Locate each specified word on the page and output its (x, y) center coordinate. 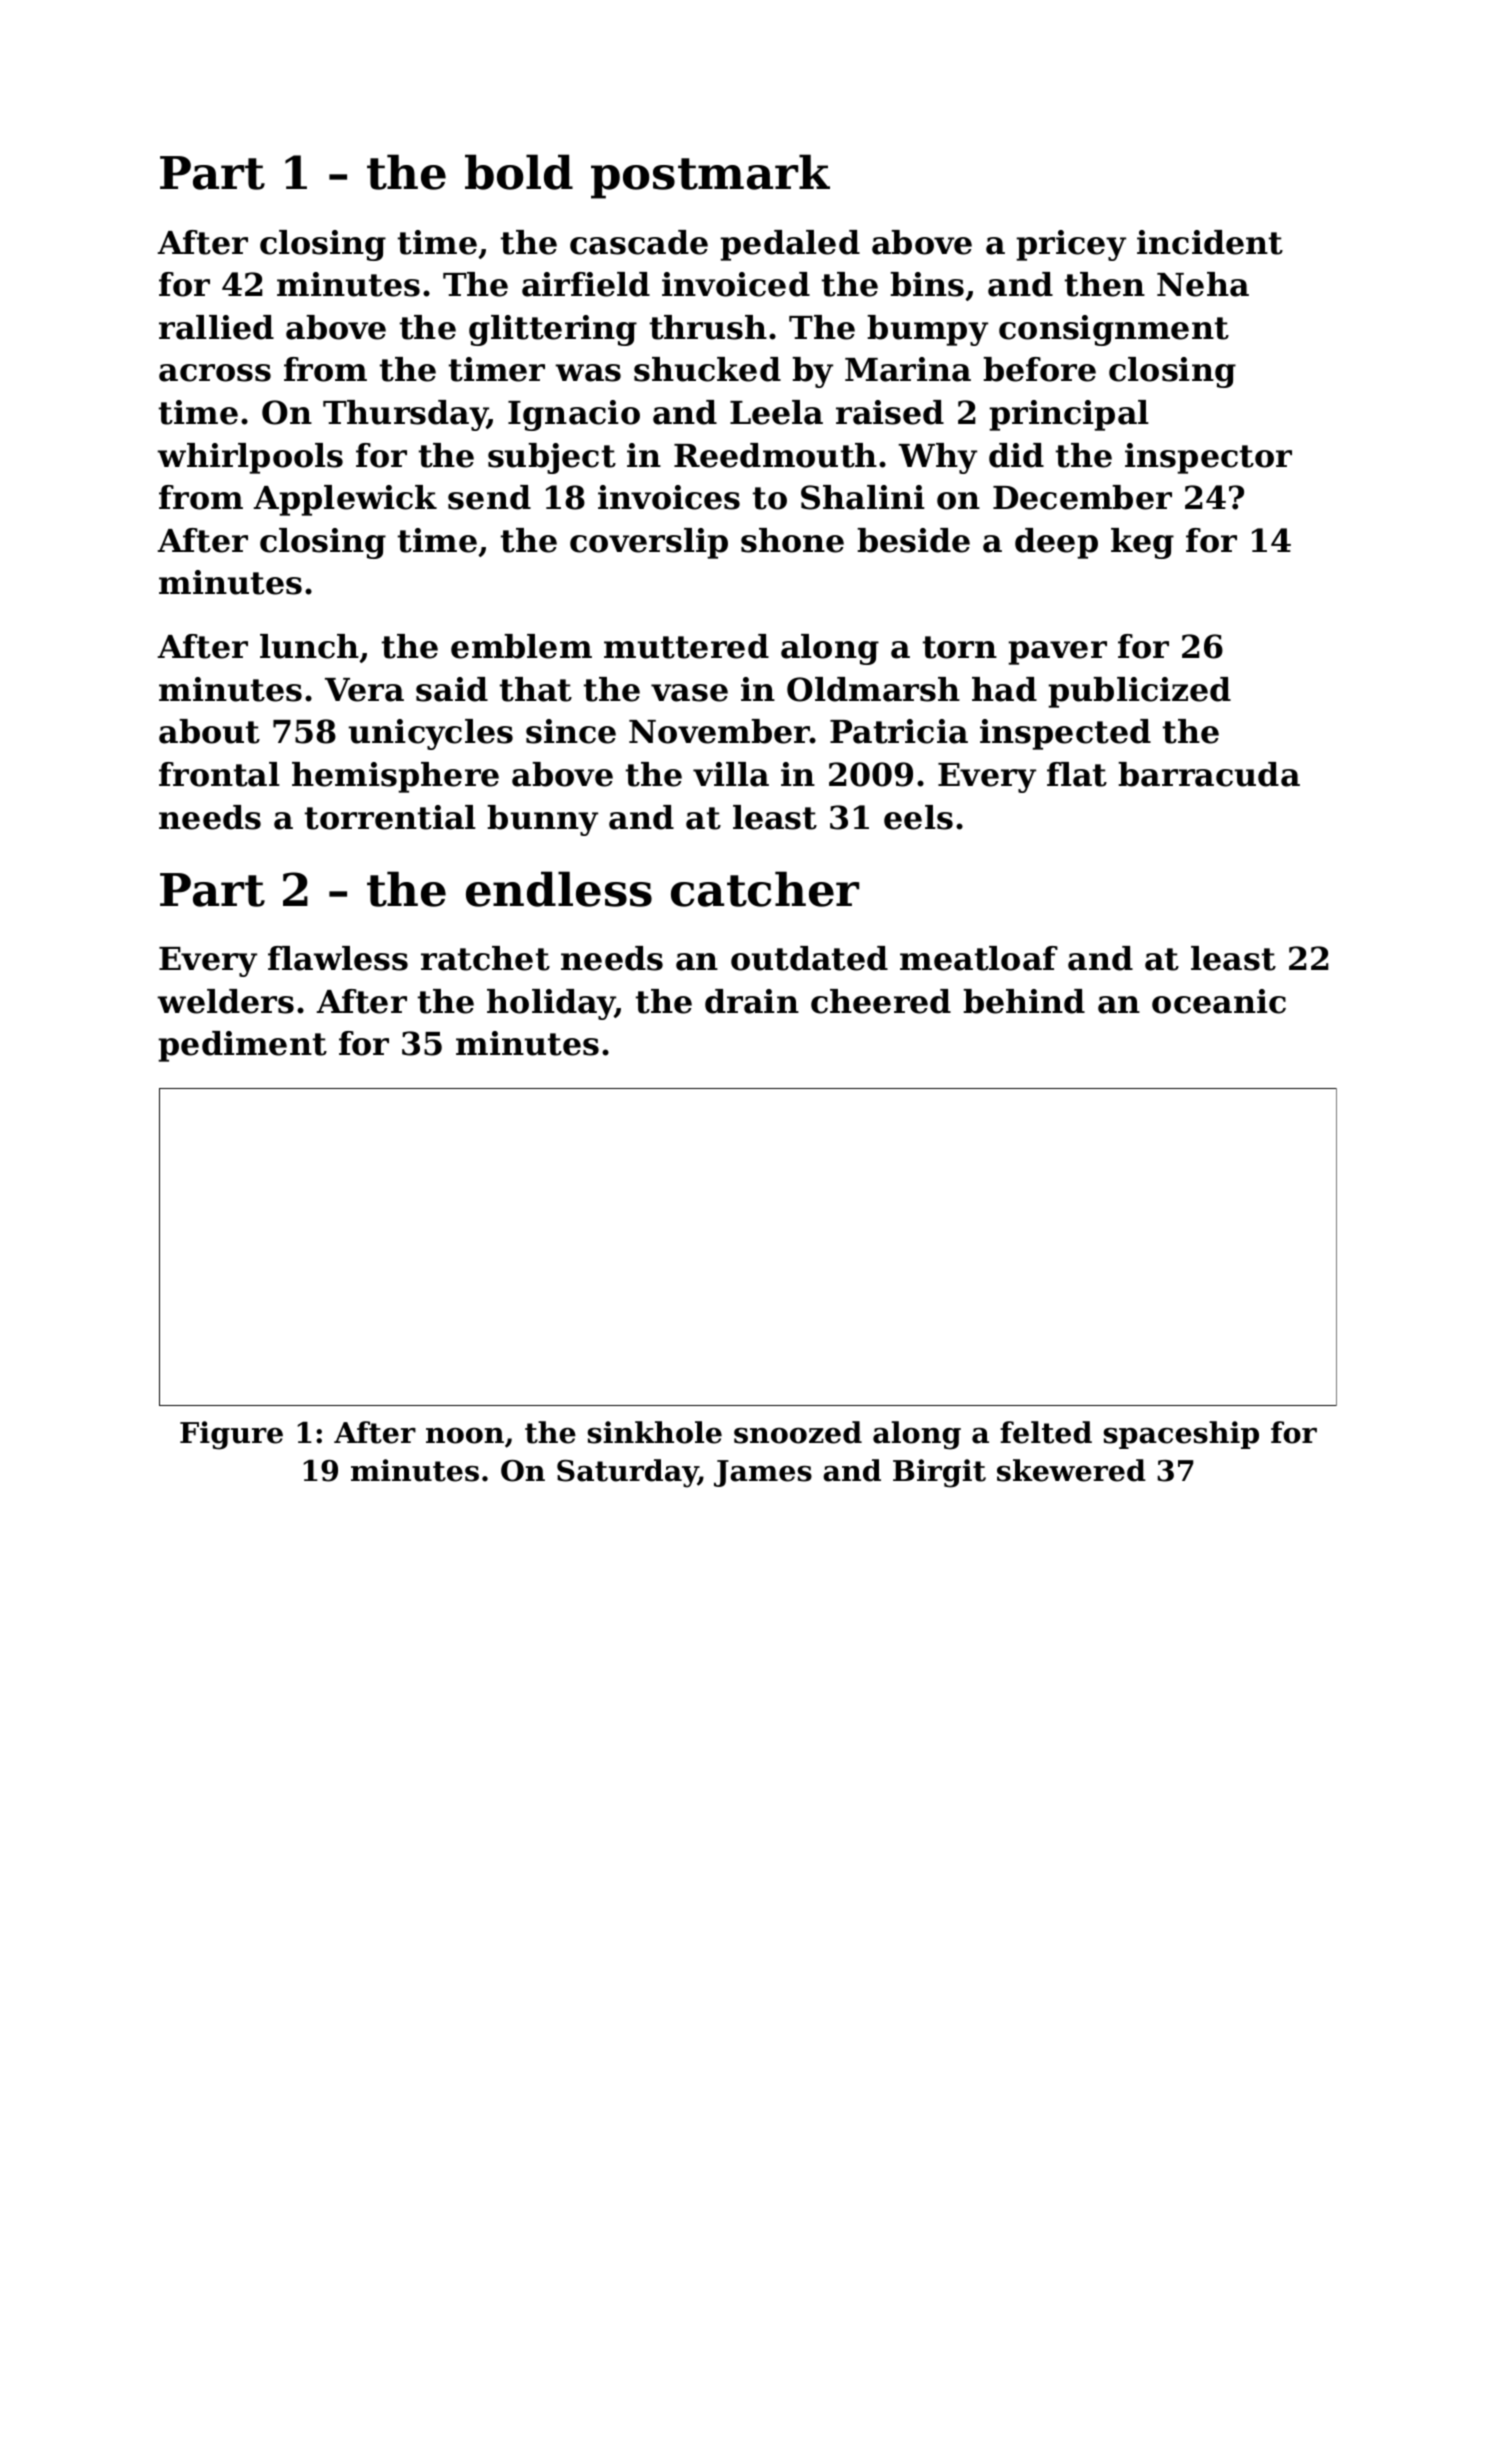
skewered (1071, 1470)
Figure (231, 1435)
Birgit (939, 1473)
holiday (551, 1004)
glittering (553, 330)
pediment (242, 1046)
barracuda (1209, 774)
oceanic (1219, 1001)
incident (1210, 242)
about (209, 731)
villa (731, 774)
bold (519, 172)
